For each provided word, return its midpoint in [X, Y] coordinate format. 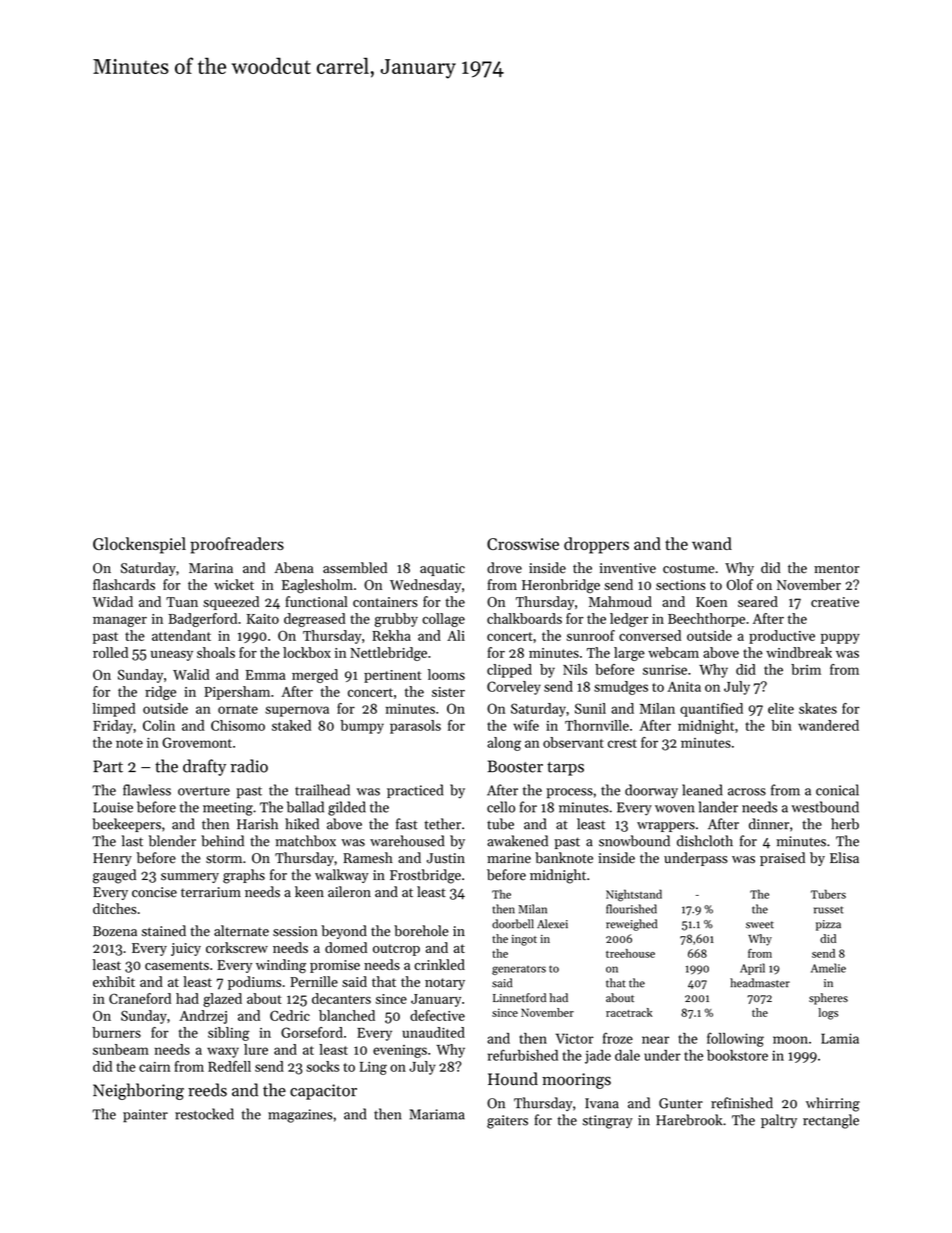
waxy [223, 1052]
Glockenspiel [139, 545]
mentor [836, 569]
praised [782, 859]
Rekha [391, 635]
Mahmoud [620, 601]
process [570, 793]
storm [224, 859]
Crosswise [523, 544]
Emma [266, 675]
